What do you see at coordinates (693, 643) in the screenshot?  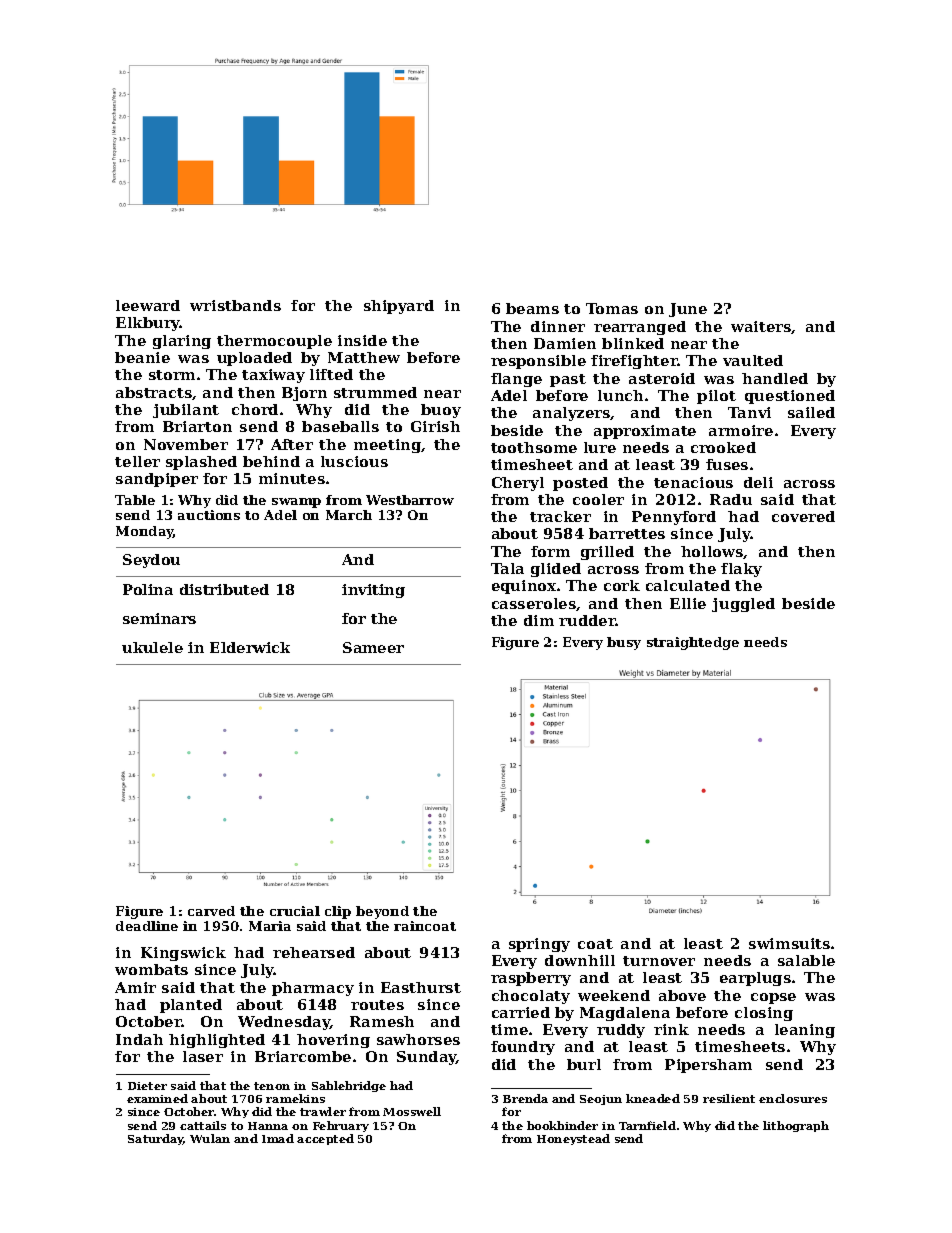 I see `straightedge` at bounding box center [693, 643].
